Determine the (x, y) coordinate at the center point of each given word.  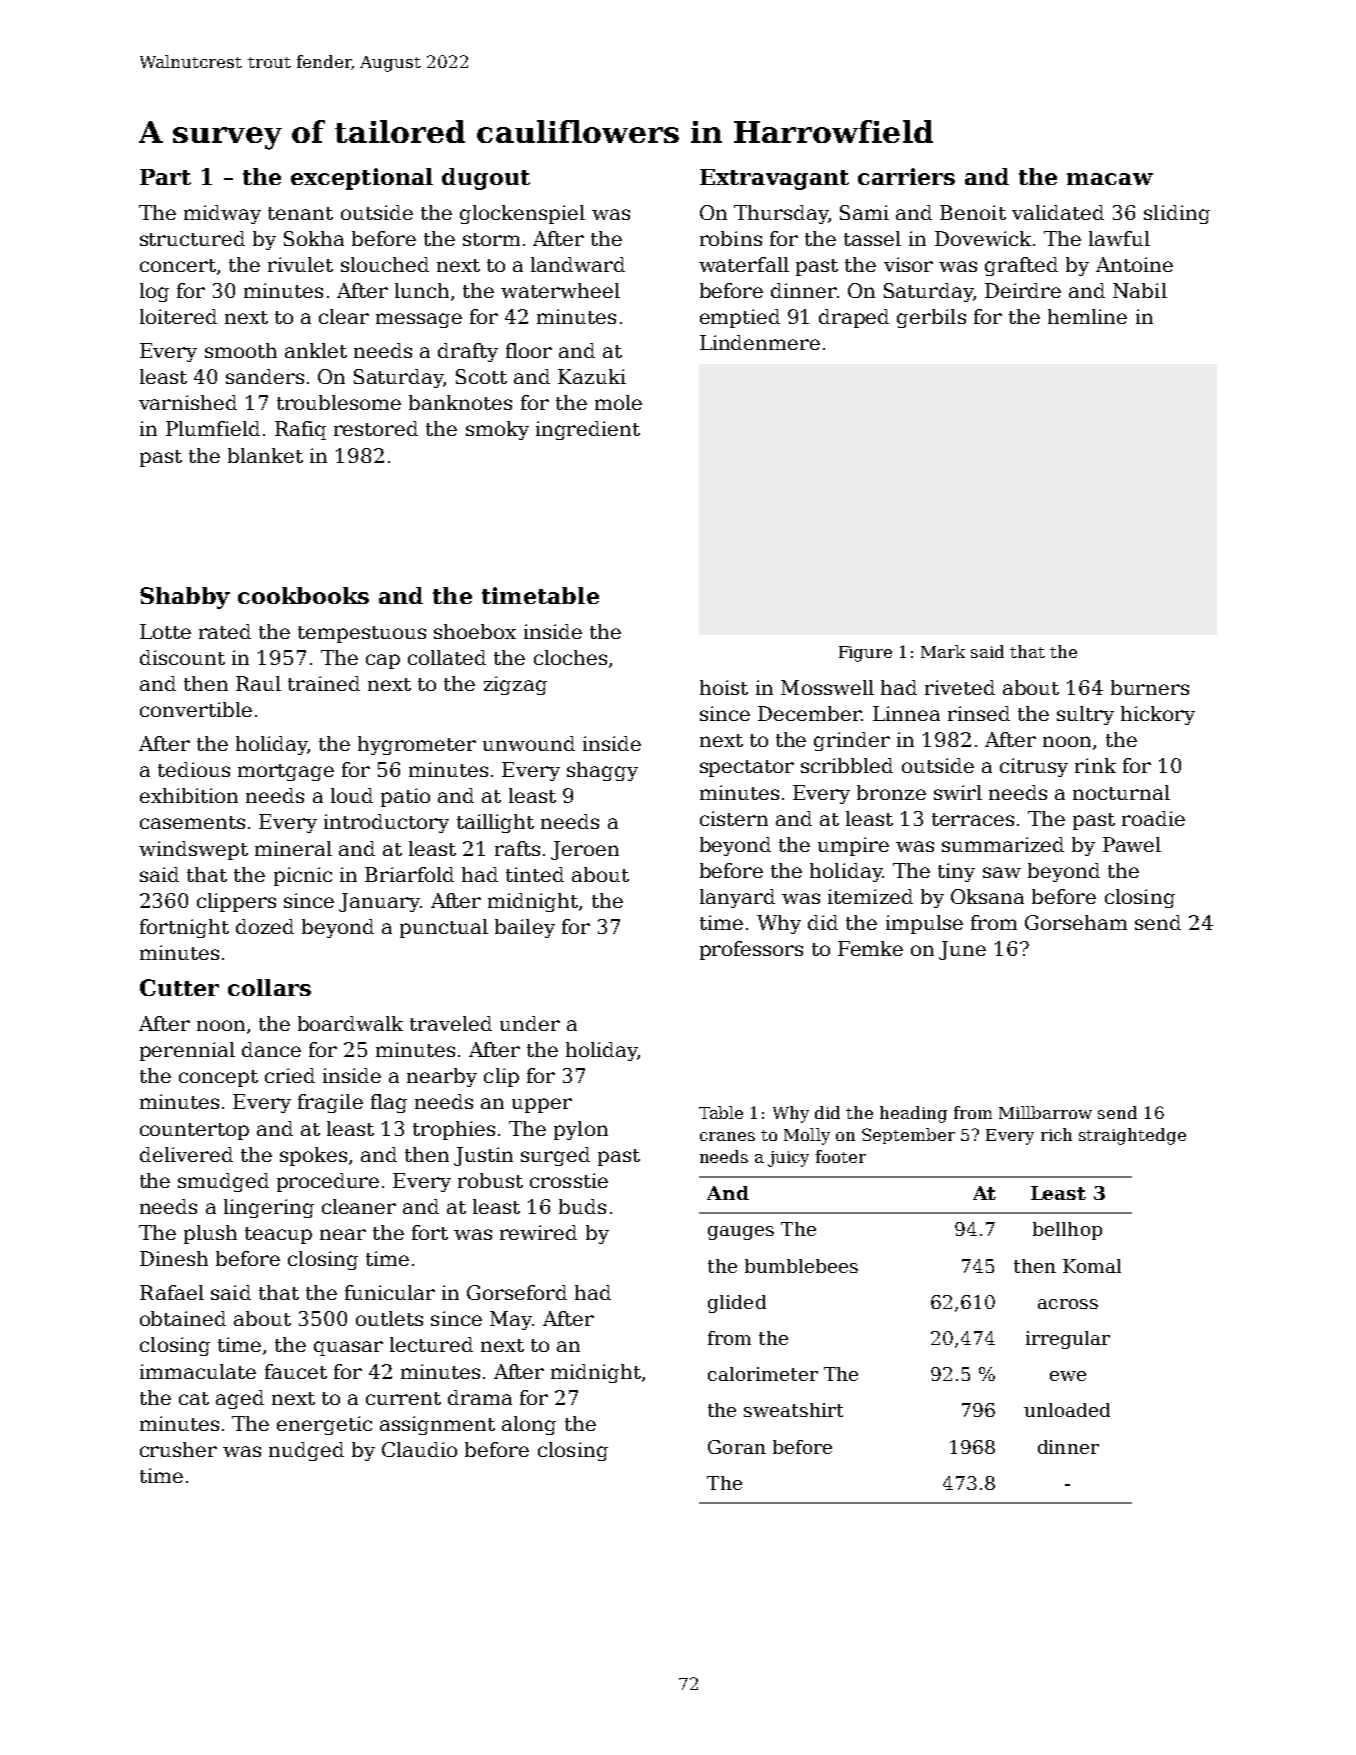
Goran (737, 1447)
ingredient (588, 430)
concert (178, 265)
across (1068, 1304)
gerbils (931, 318)
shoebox (475, 631)
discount (182, 657)
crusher (178, 1449)
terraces (973, 819)
